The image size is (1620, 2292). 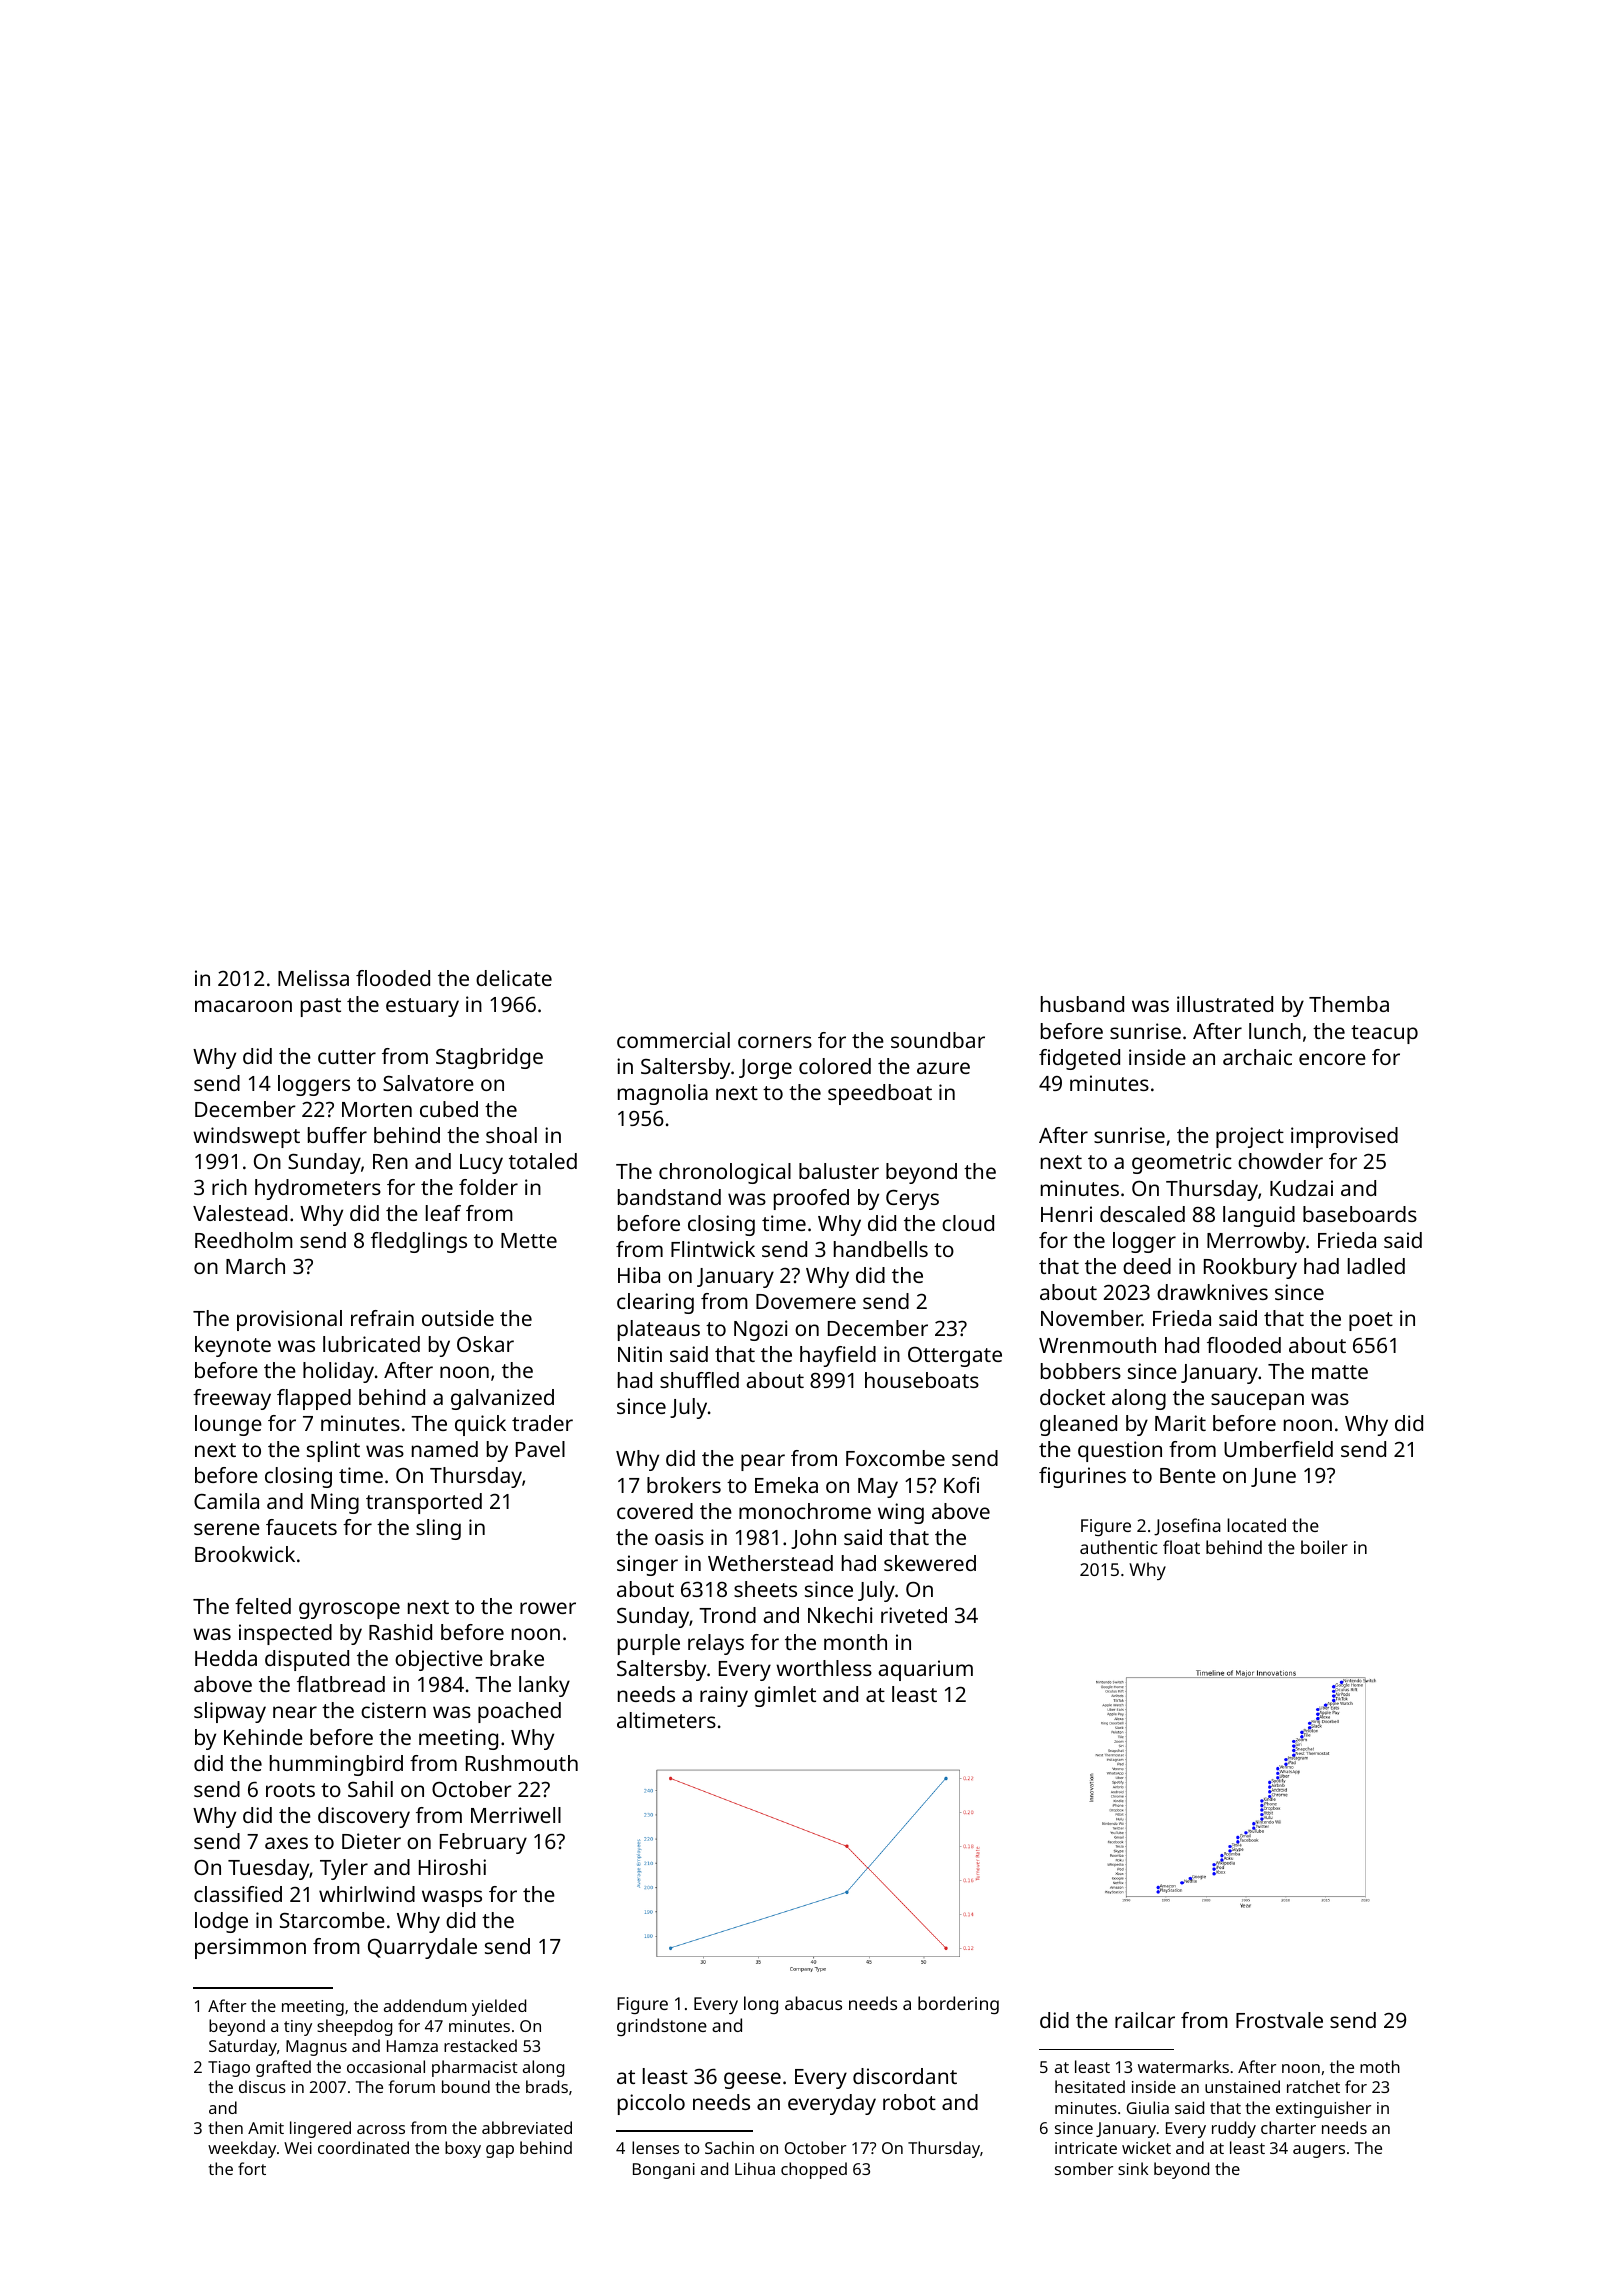 I want to click on soundbar, so click(x=938, y=1040).
